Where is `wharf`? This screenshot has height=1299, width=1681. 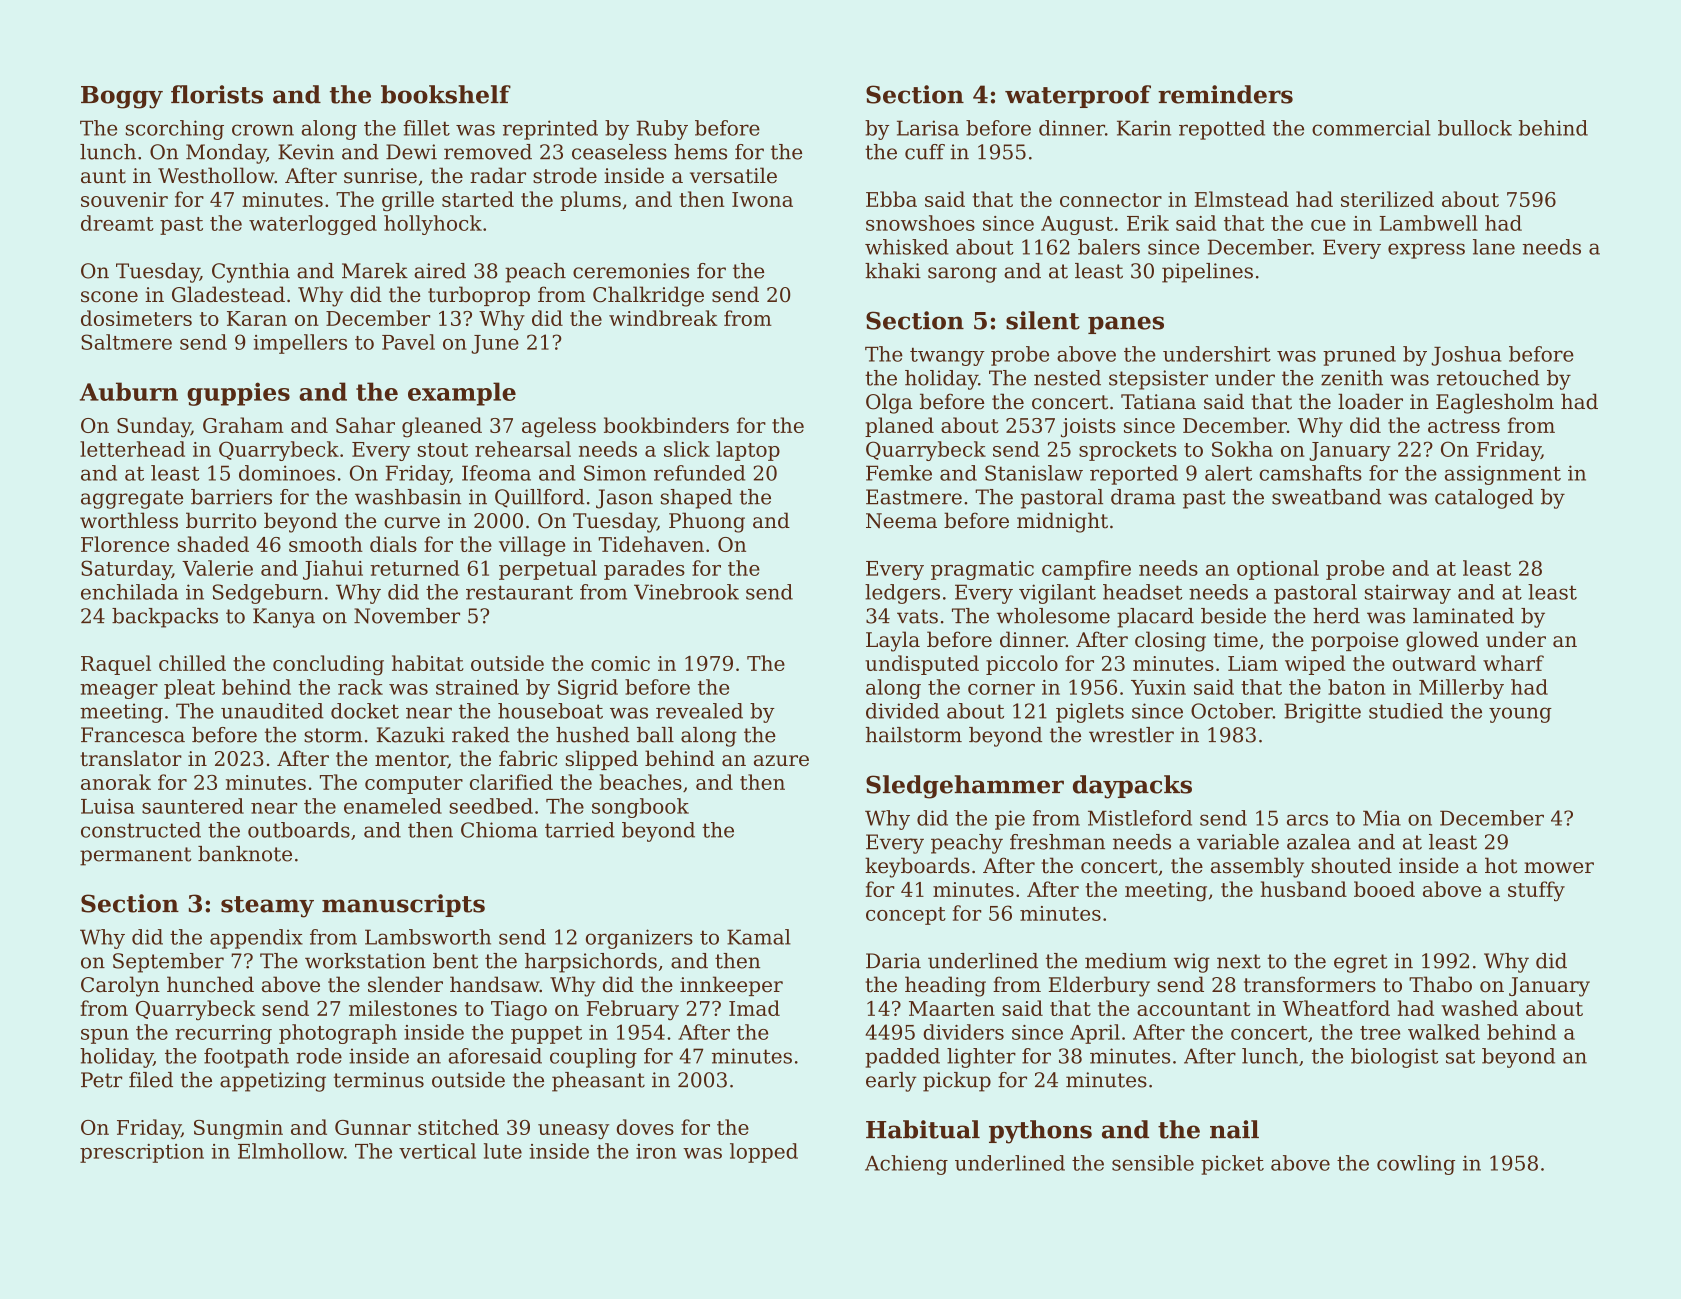 wharf is located at coordinates (1513, 663).
